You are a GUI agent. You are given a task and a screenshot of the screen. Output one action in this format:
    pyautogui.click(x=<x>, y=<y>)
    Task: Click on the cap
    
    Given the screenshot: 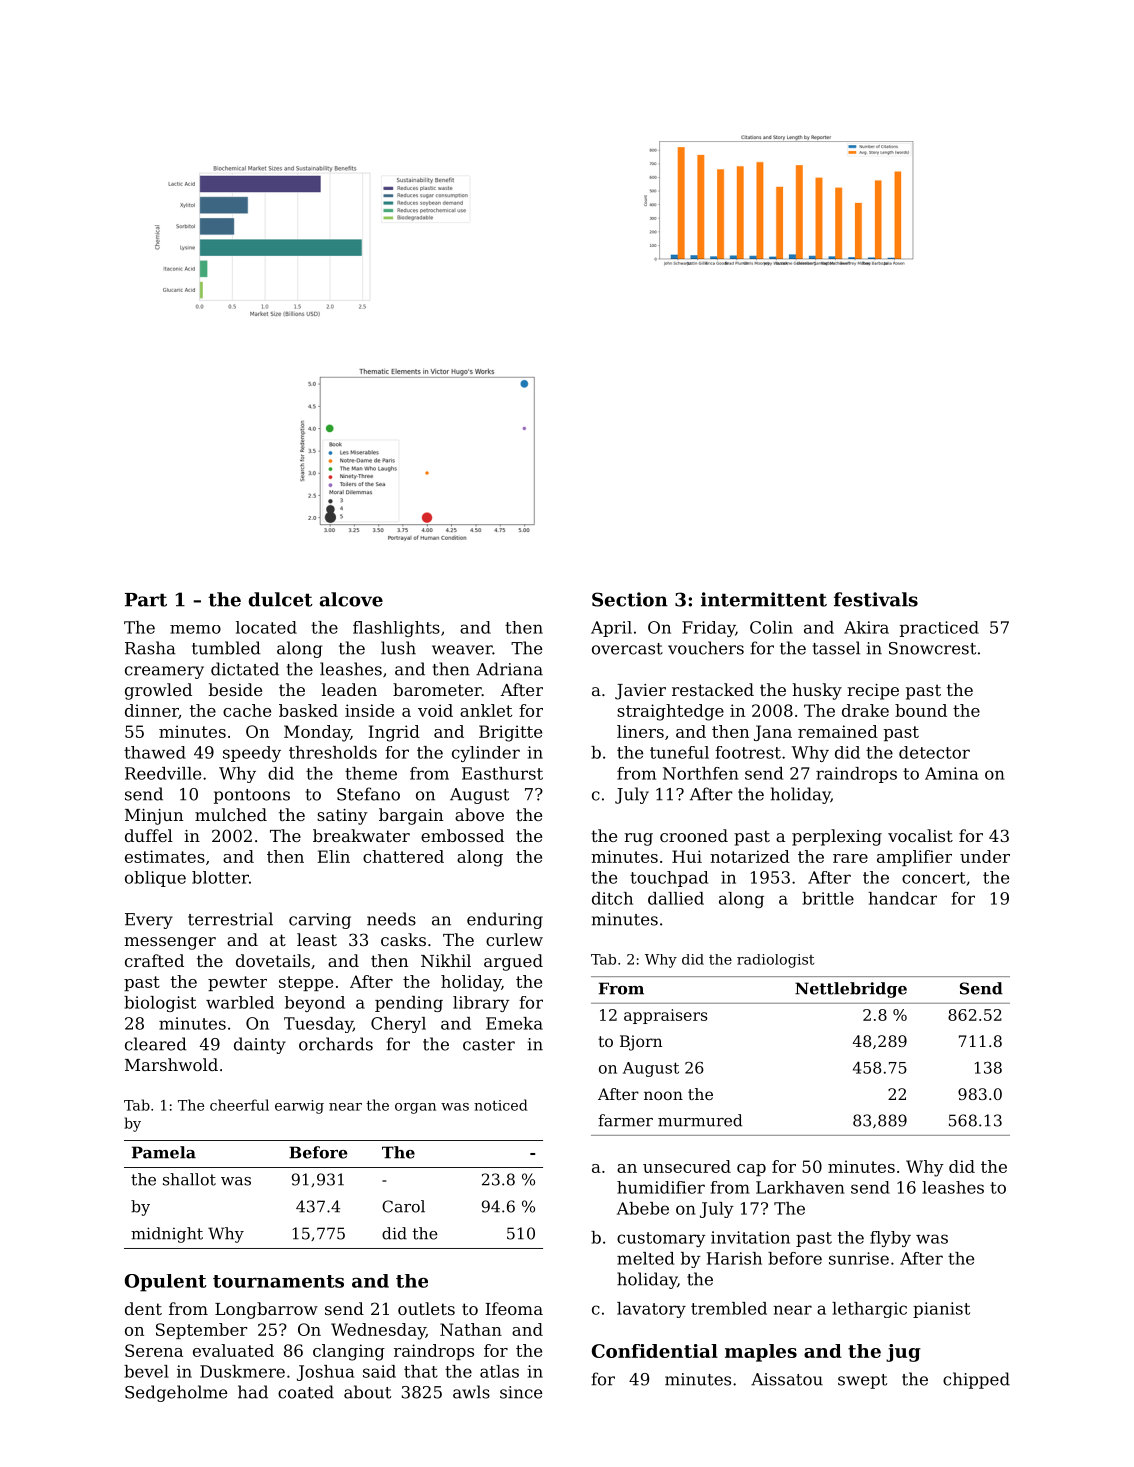 What is the action you would take?
    pyautogui.click(x=751, y=1170)
